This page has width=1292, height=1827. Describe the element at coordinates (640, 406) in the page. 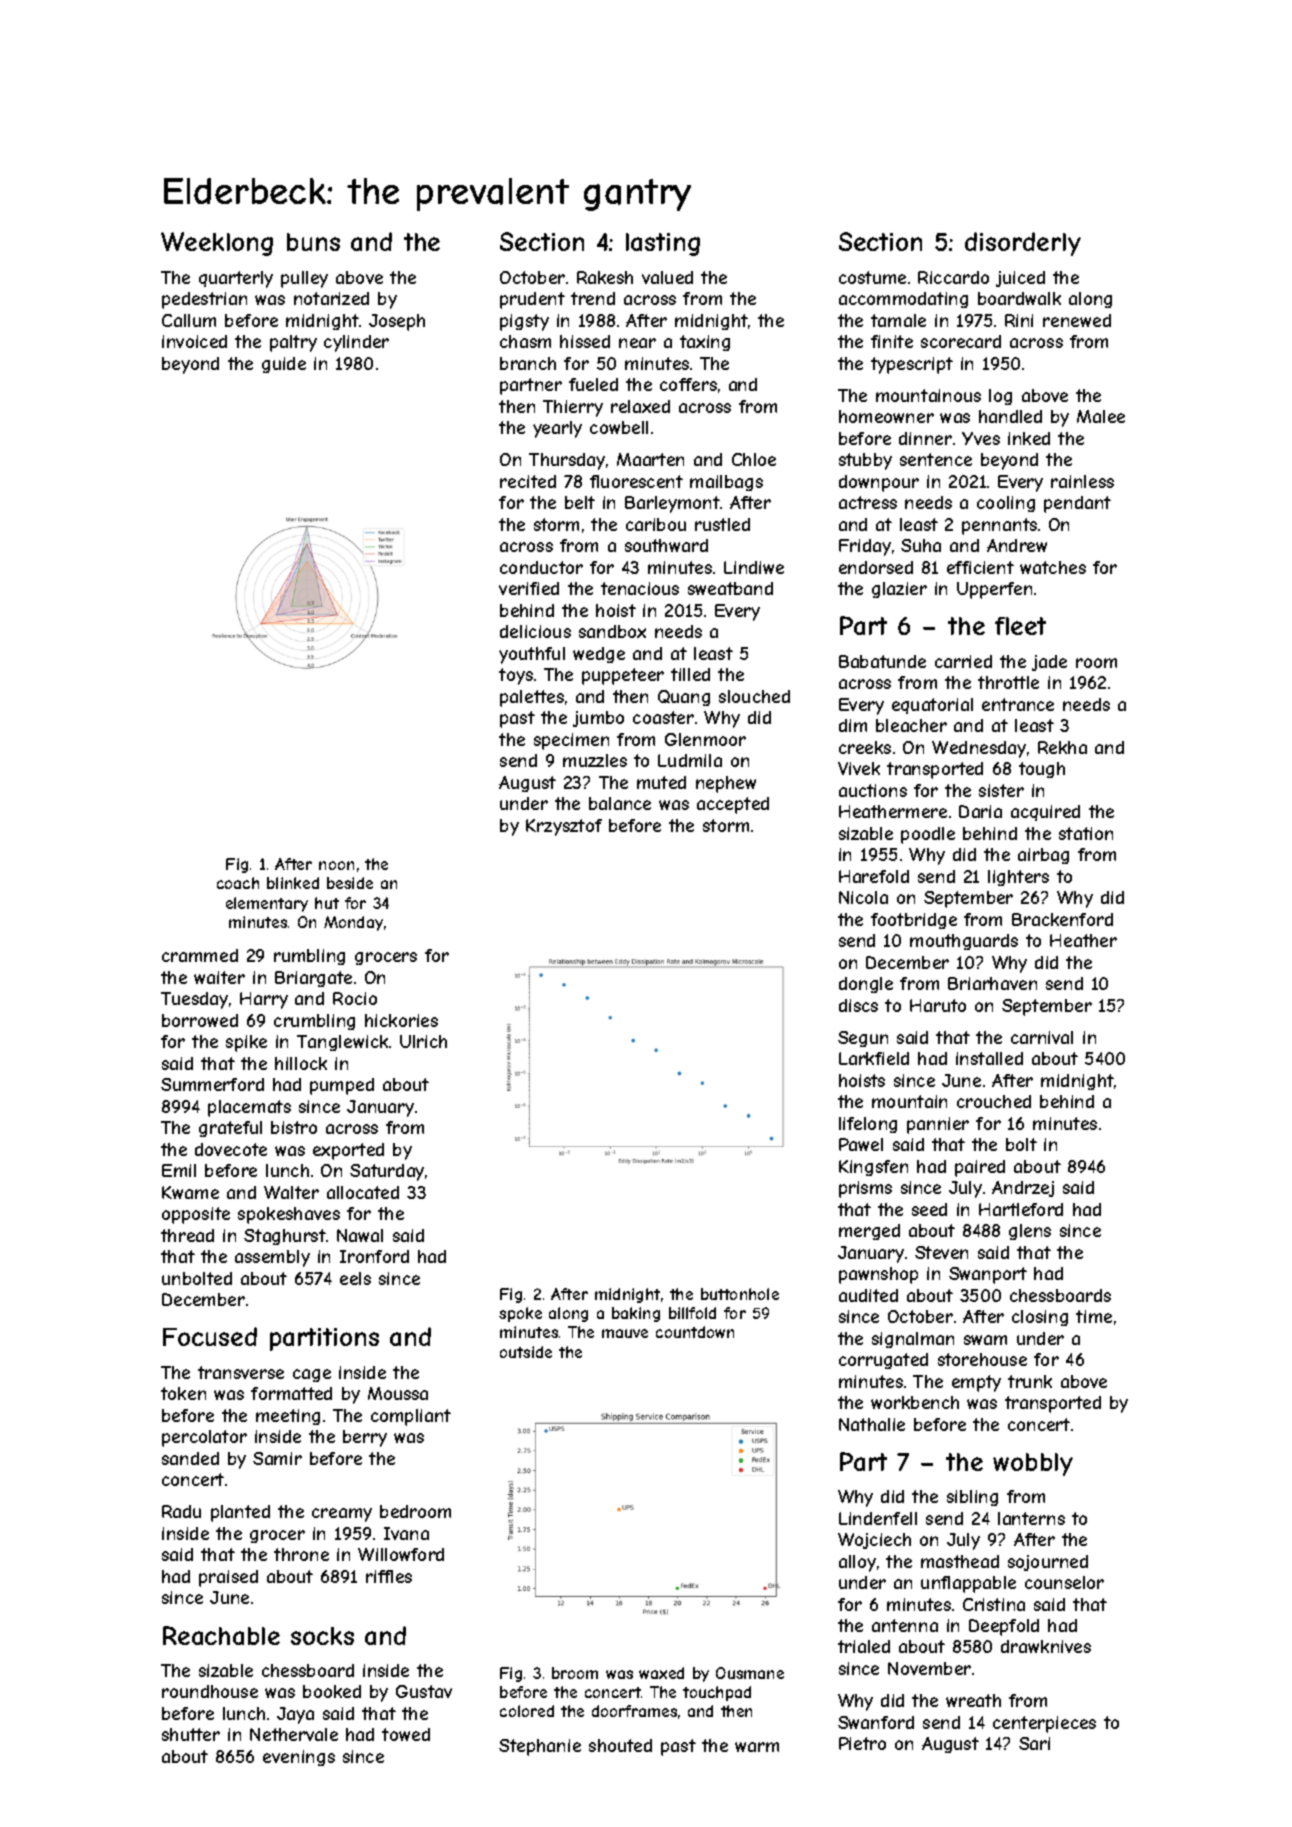

I see `relaxed` at that location.
